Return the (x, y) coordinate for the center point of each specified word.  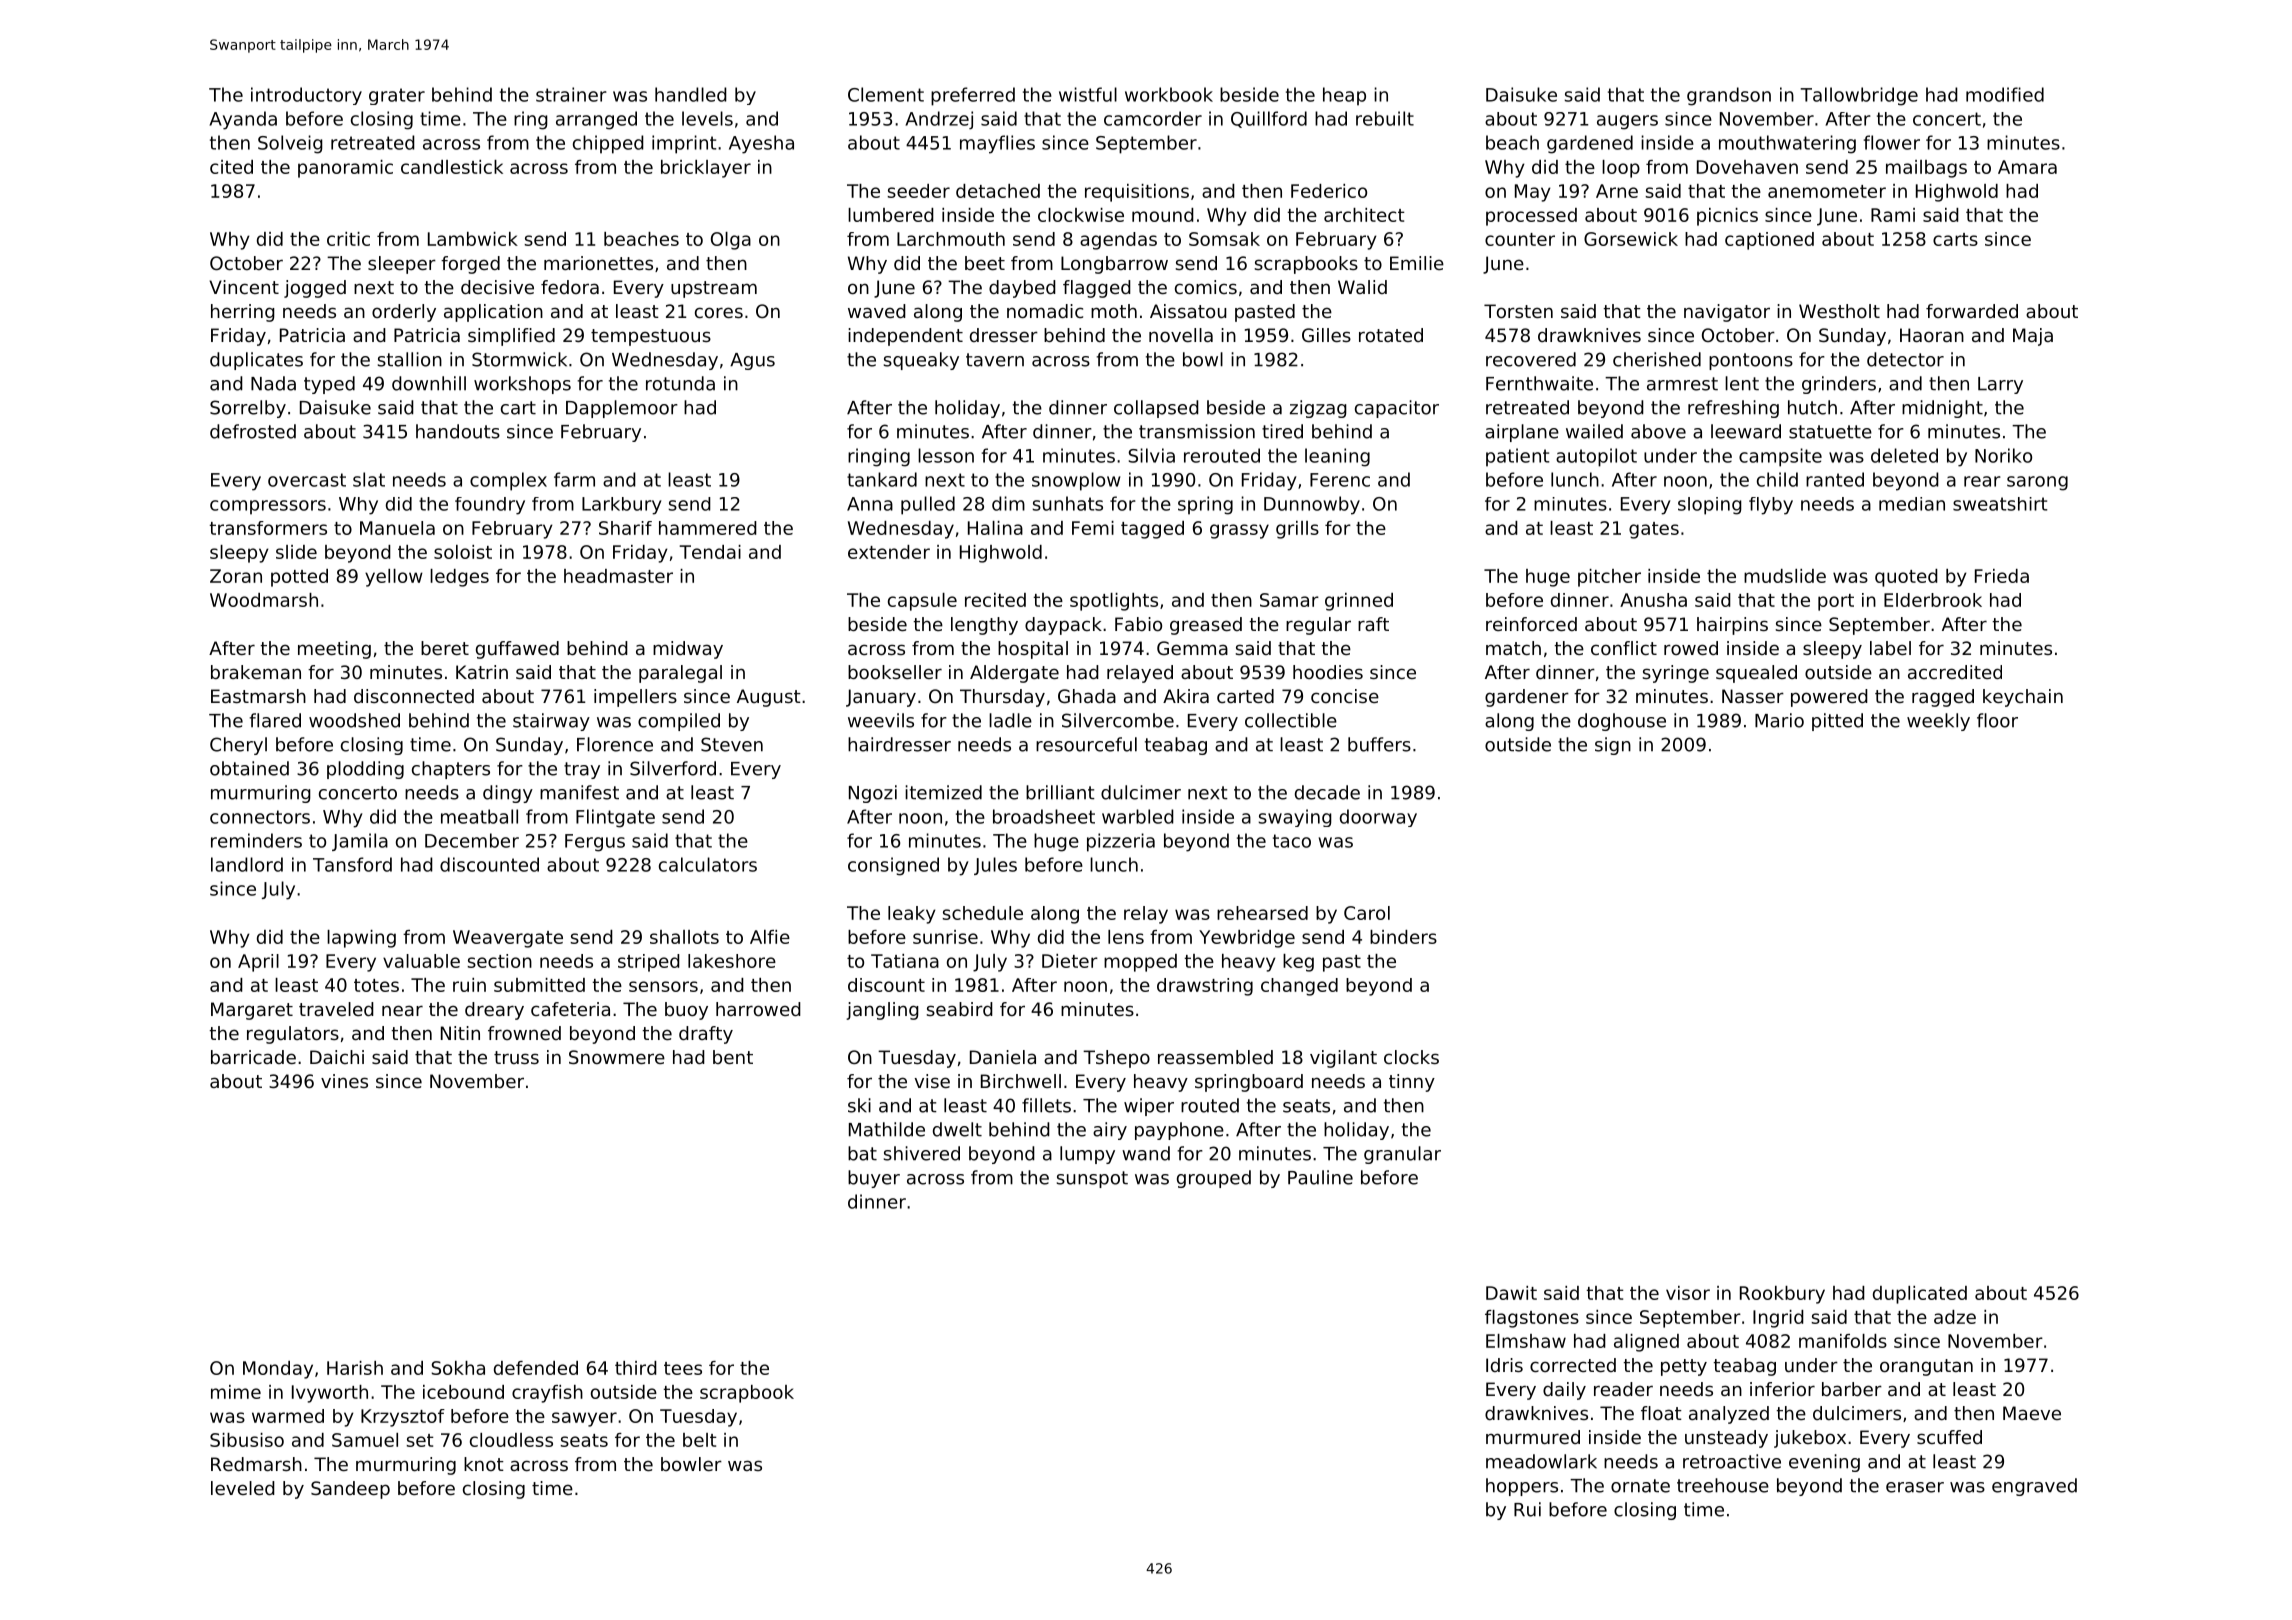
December (472, 840)
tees (683, 1368)
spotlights (1114, 602)
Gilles (1326, 335)
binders (1403, 937)
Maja (2033, 337)
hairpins (1732, 626)
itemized (943, 792)
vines (344, 1081)
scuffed (1949, 1437)
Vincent (244, 287)
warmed (288, 1416)
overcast (307, 480)
